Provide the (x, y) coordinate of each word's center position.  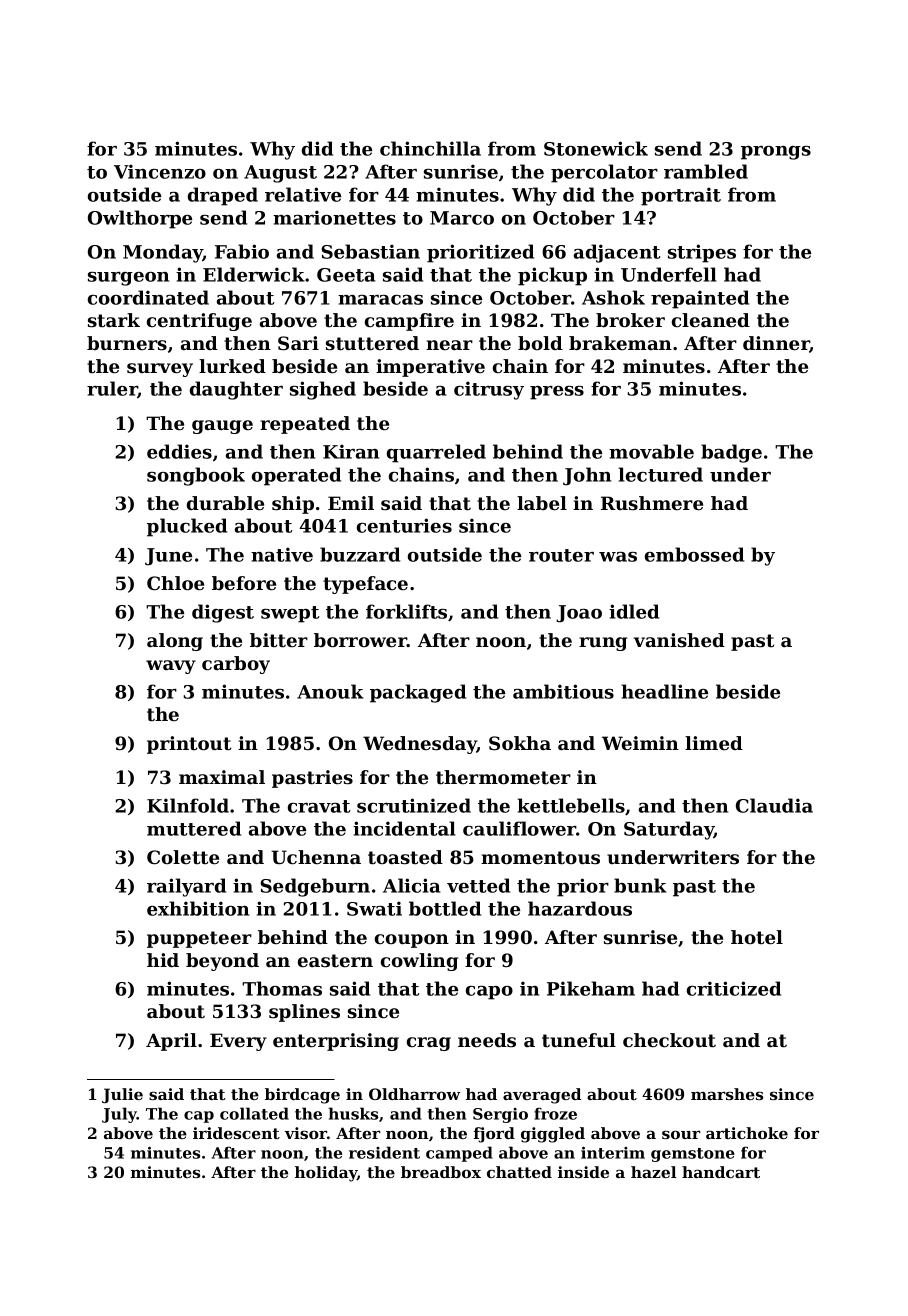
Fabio (242, 251)
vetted (478, 885)
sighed (323, 390)
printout (189, 745)
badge (731, 453)
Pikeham (591, 988)
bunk (640, 885)
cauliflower (520, 828)
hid (163, 960)
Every (238, 1042)
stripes (702, 253)
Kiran (351, 451)
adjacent (617, 253)
